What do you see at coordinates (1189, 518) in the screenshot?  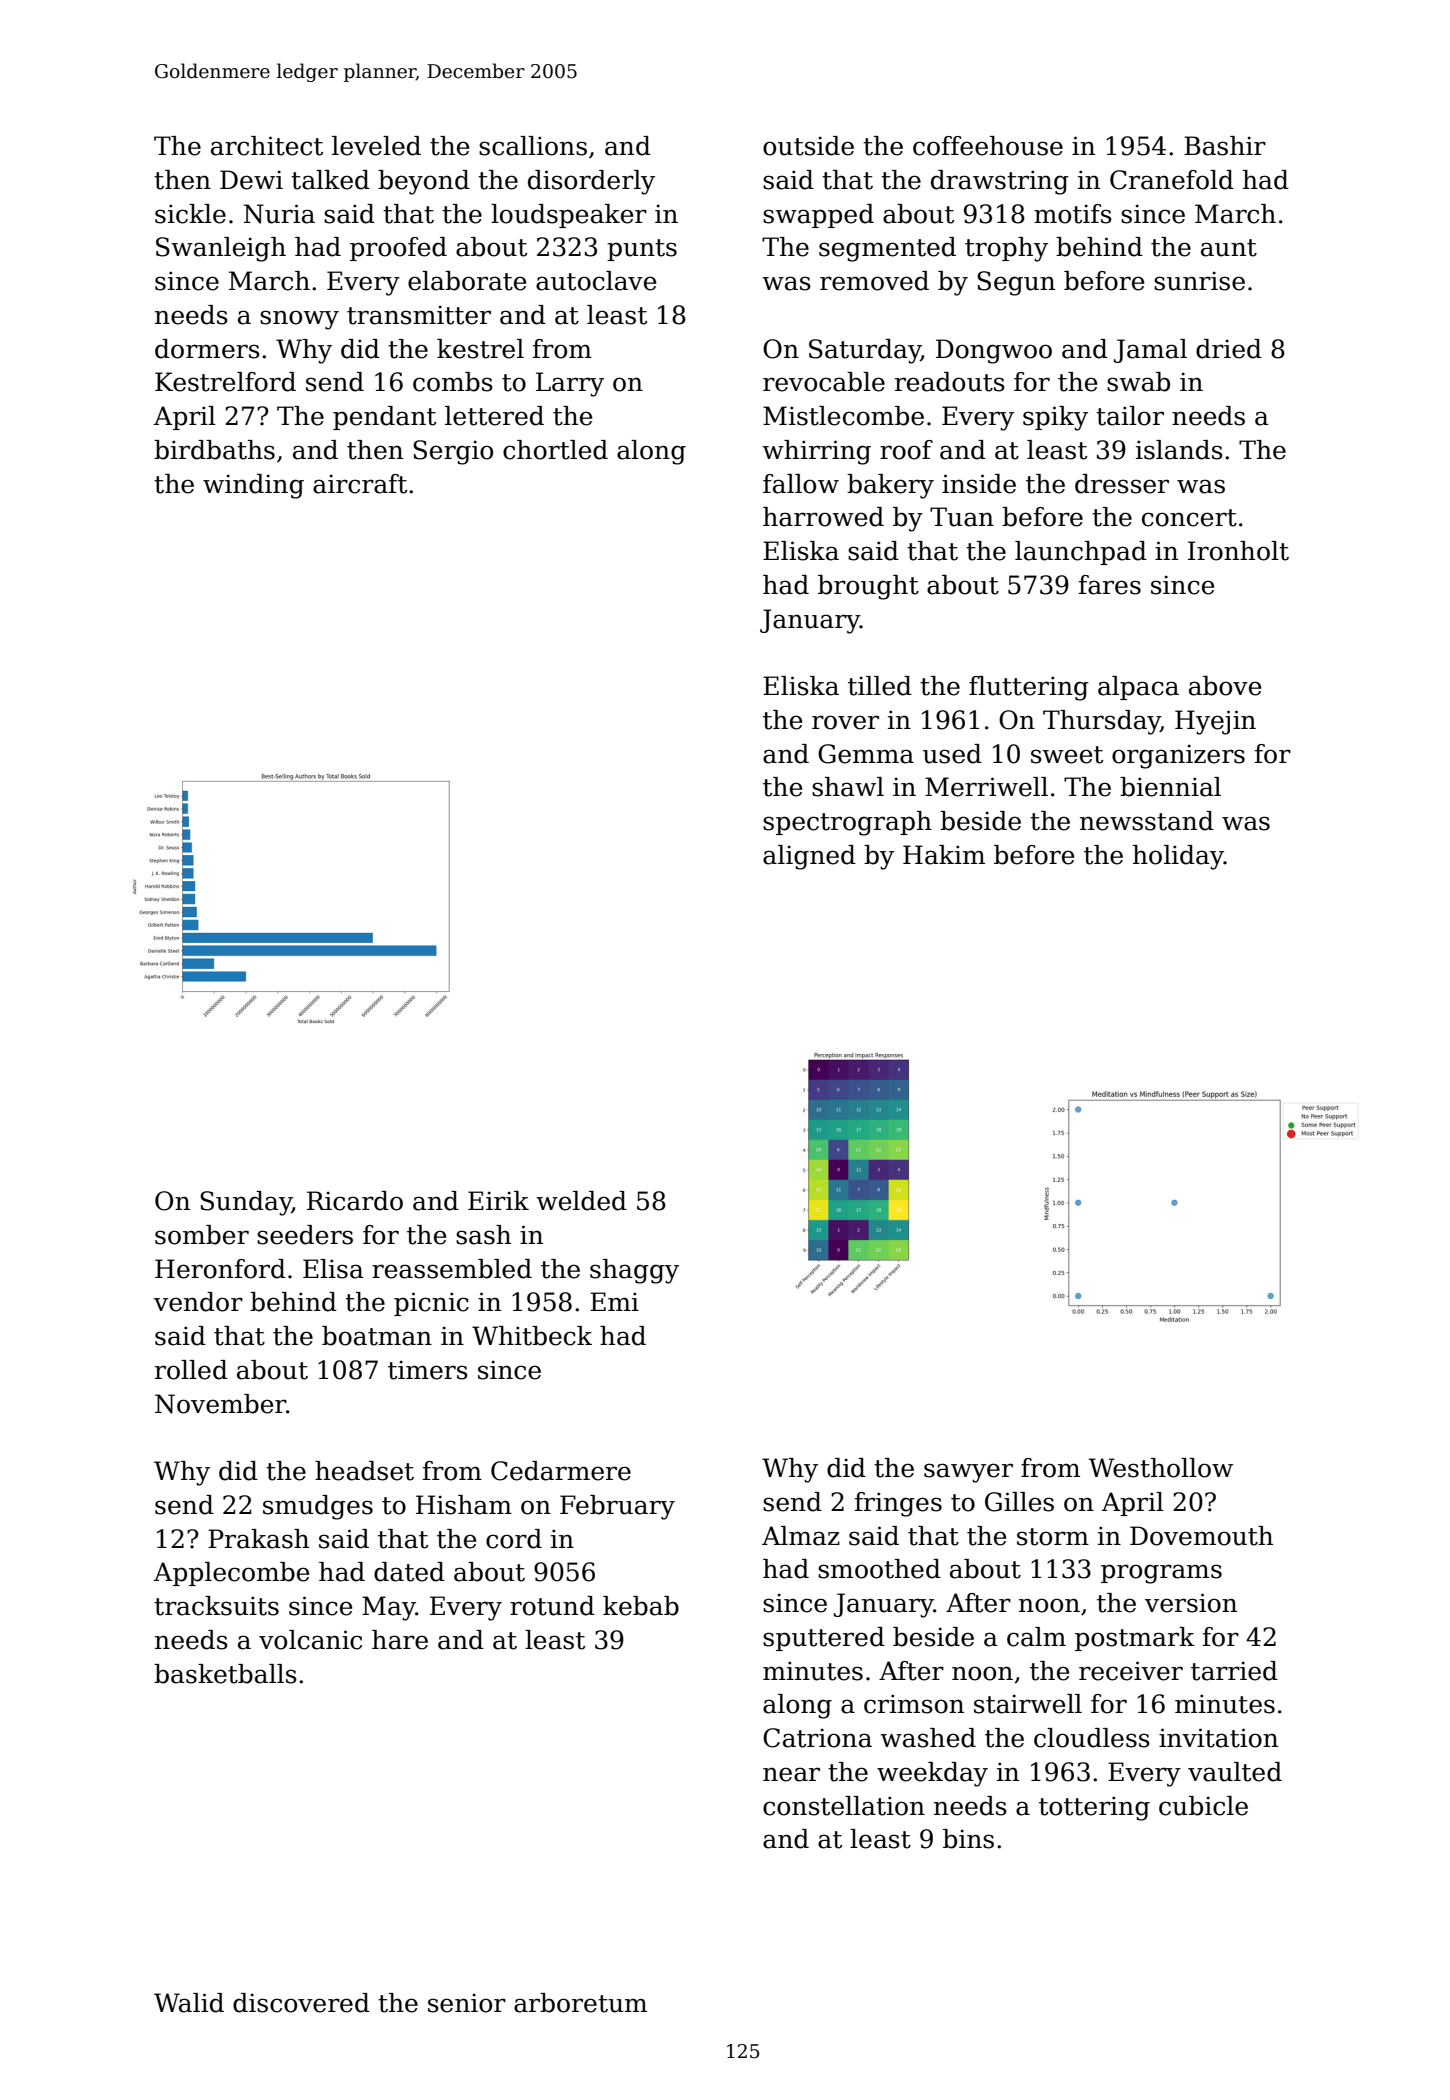 I see `concert` at bounding box center [1189, 518].
